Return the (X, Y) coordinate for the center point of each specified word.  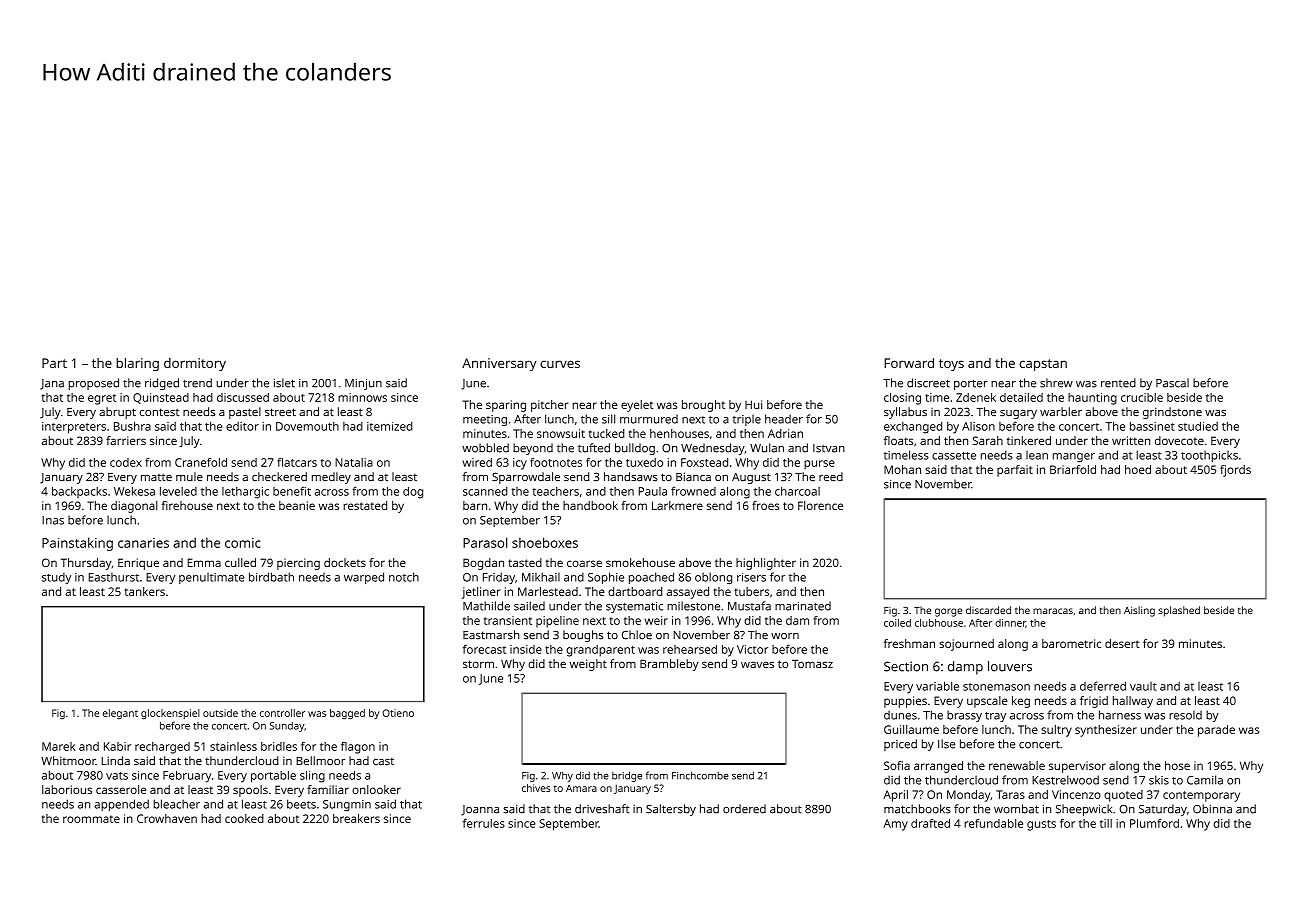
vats (117, 776)
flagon (358, 748)
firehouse (187, 505)
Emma (204, 562)
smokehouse (640, 562)
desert (1122, 643)
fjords (1235, 471)
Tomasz (812, 663)
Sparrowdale (526, 478)
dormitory (195, 364)
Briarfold (1073, 469)
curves (560, 364)
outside (220, 713)
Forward (909, 363)
